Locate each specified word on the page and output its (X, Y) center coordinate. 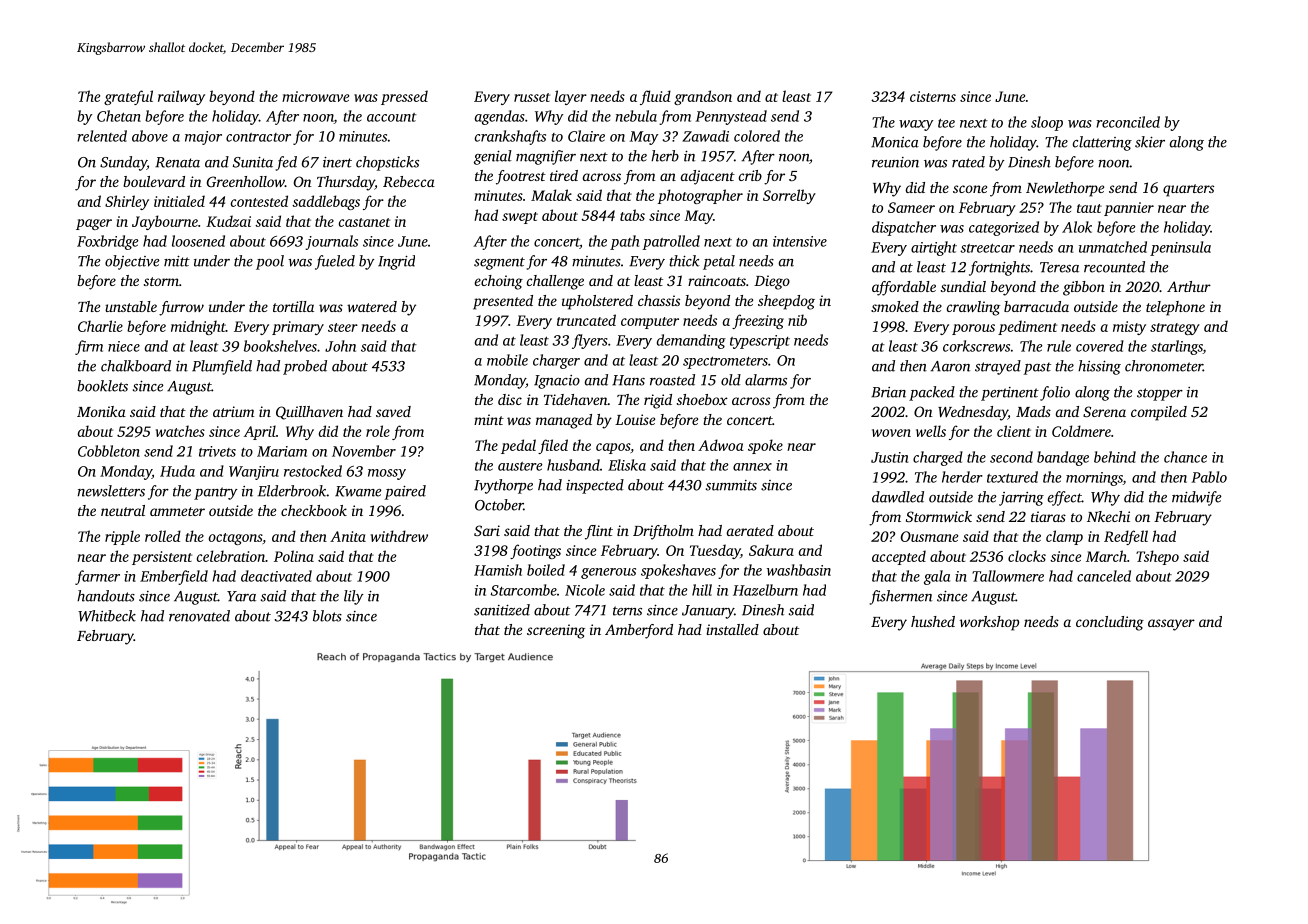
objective (132, 262)
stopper (1160, 394)
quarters (1188, 190)
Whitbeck (107, 616)
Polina (294, 556)
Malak (551, 195)
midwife (1197, 498)
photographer (700, 196)
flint (599, 532)
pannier (1129, 209)
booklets (102, 386)
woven (891, 433)
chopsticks (387, 163)
